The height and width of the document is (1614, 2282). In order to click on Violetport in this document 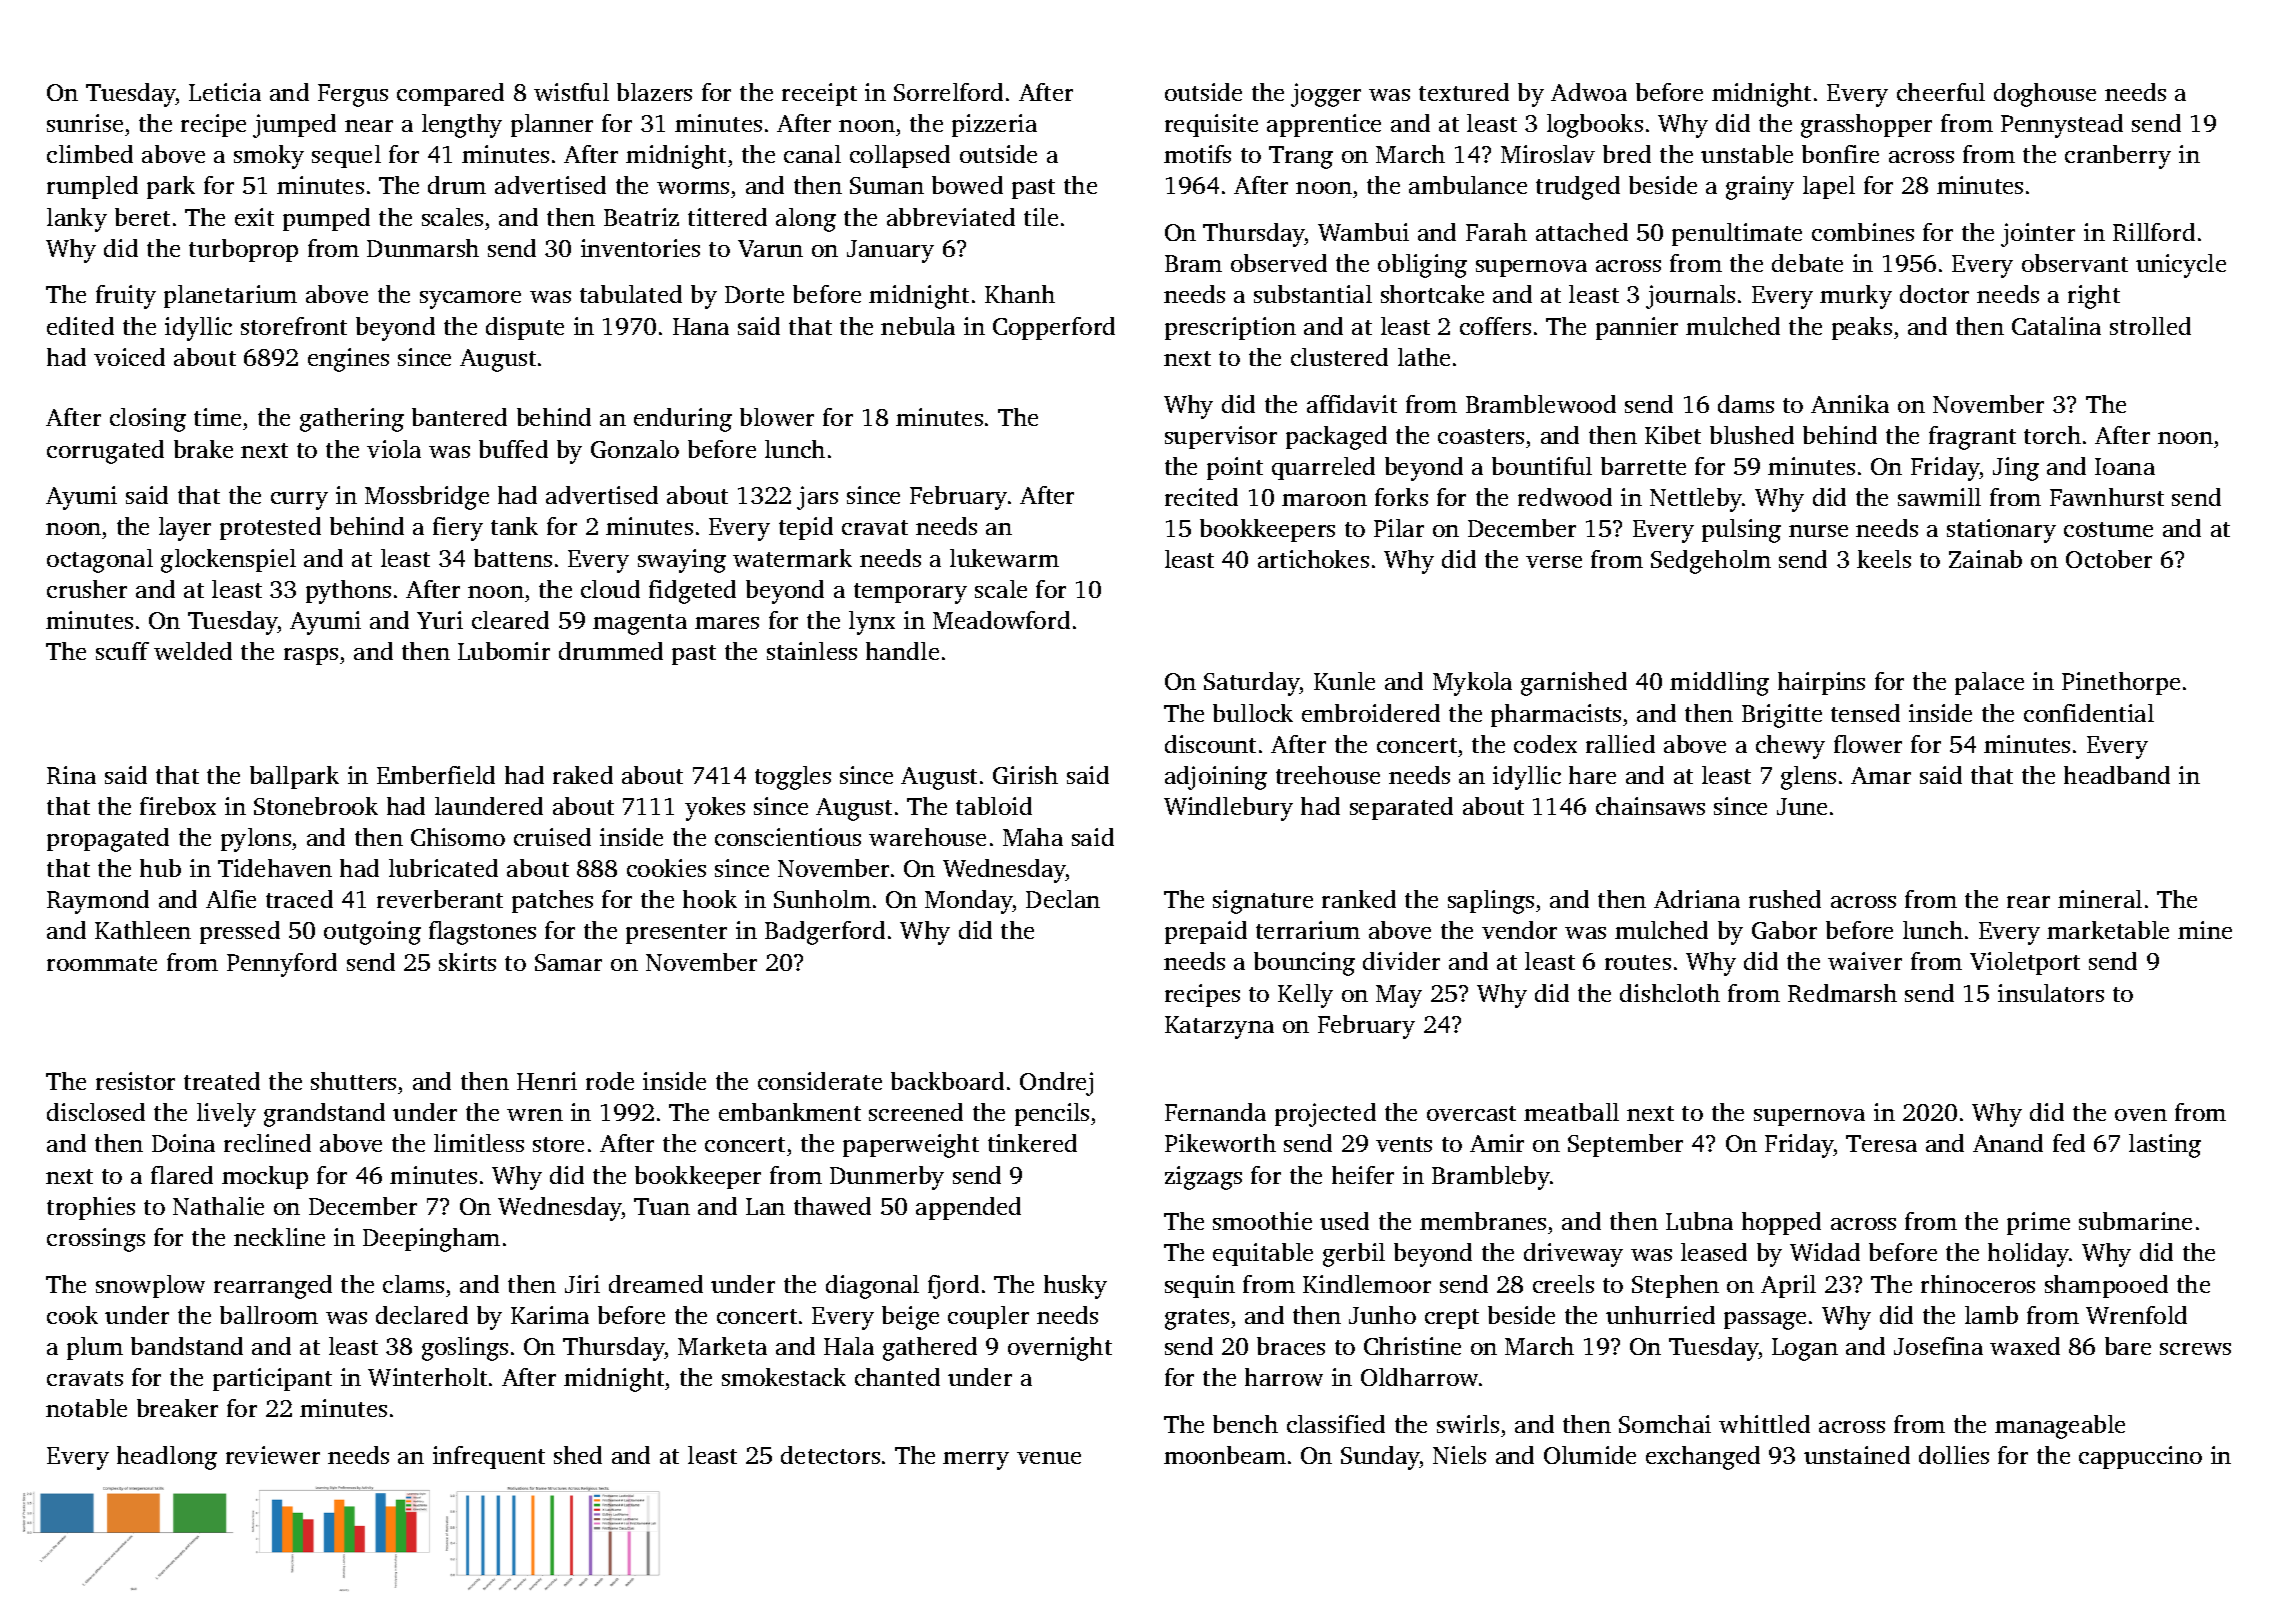, I will do `click(2025, 963)`.
